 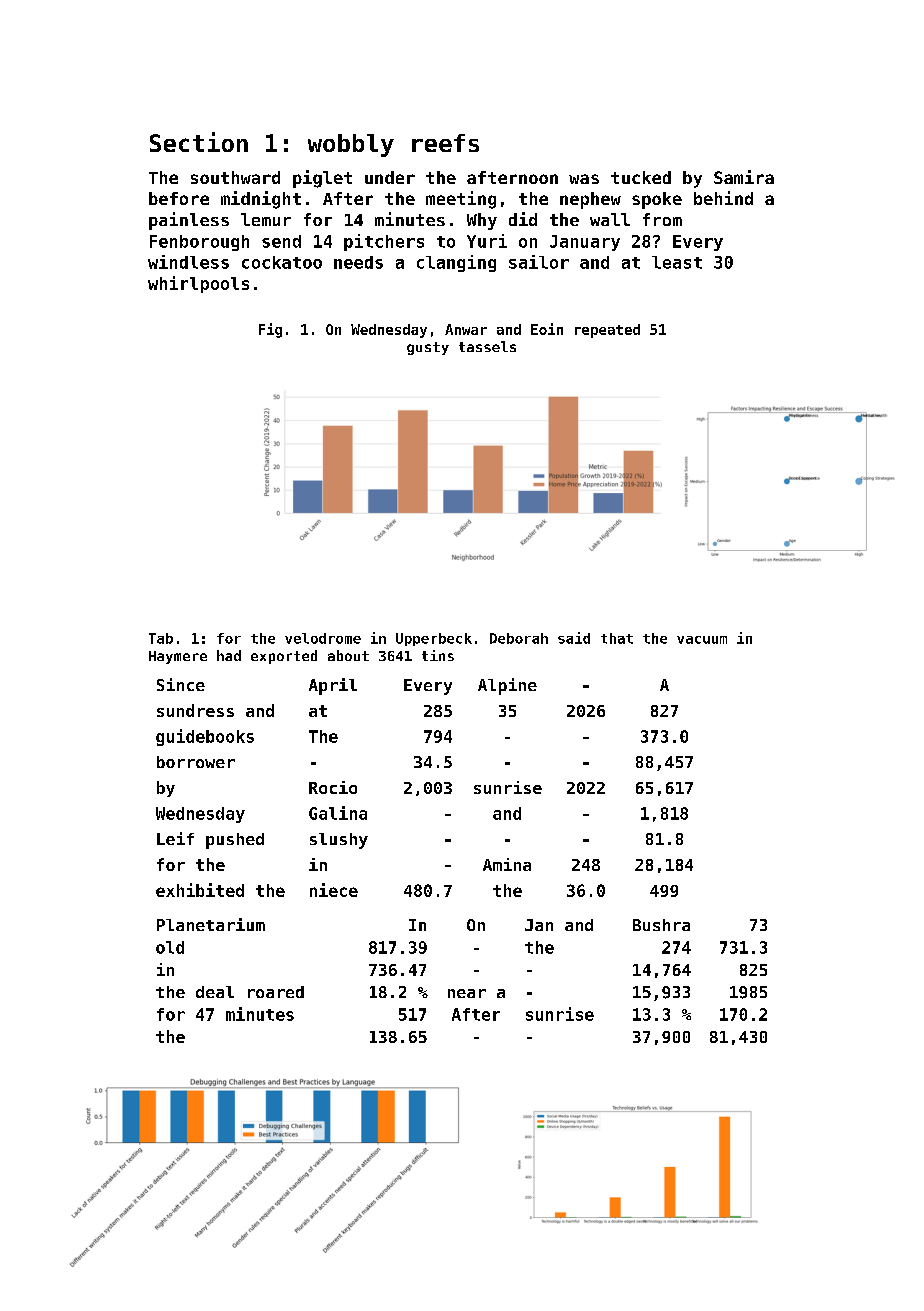 What do you see at coordinates (215, 992) in the page?
I see `deal` at bounding box center [215, 992].
